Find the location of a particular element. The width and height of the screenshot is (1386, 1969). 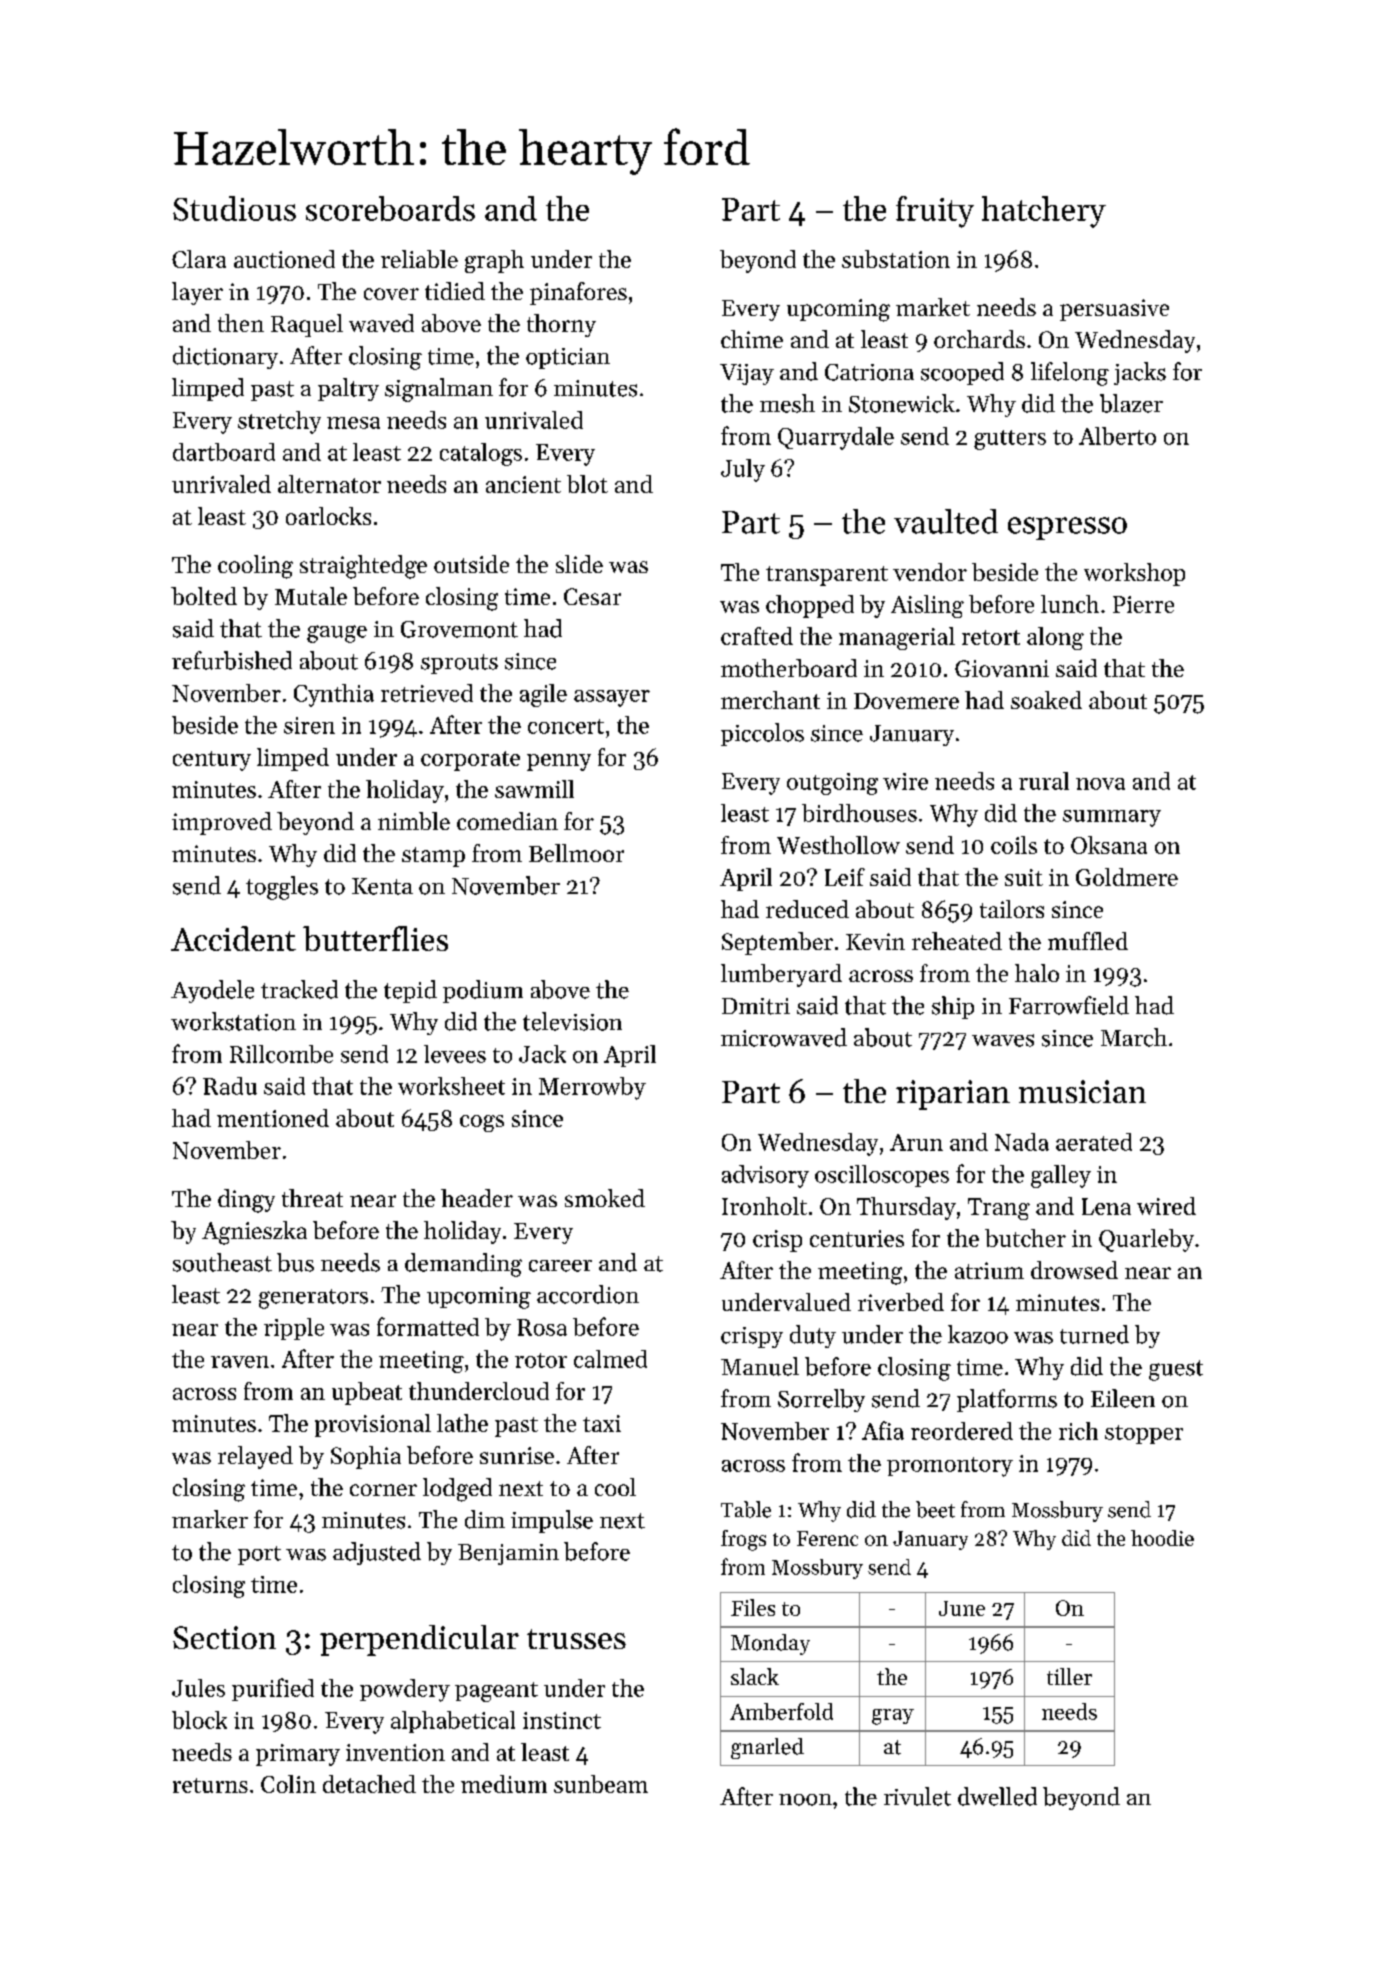

Alberto is located at coordinates (1117, 436).
